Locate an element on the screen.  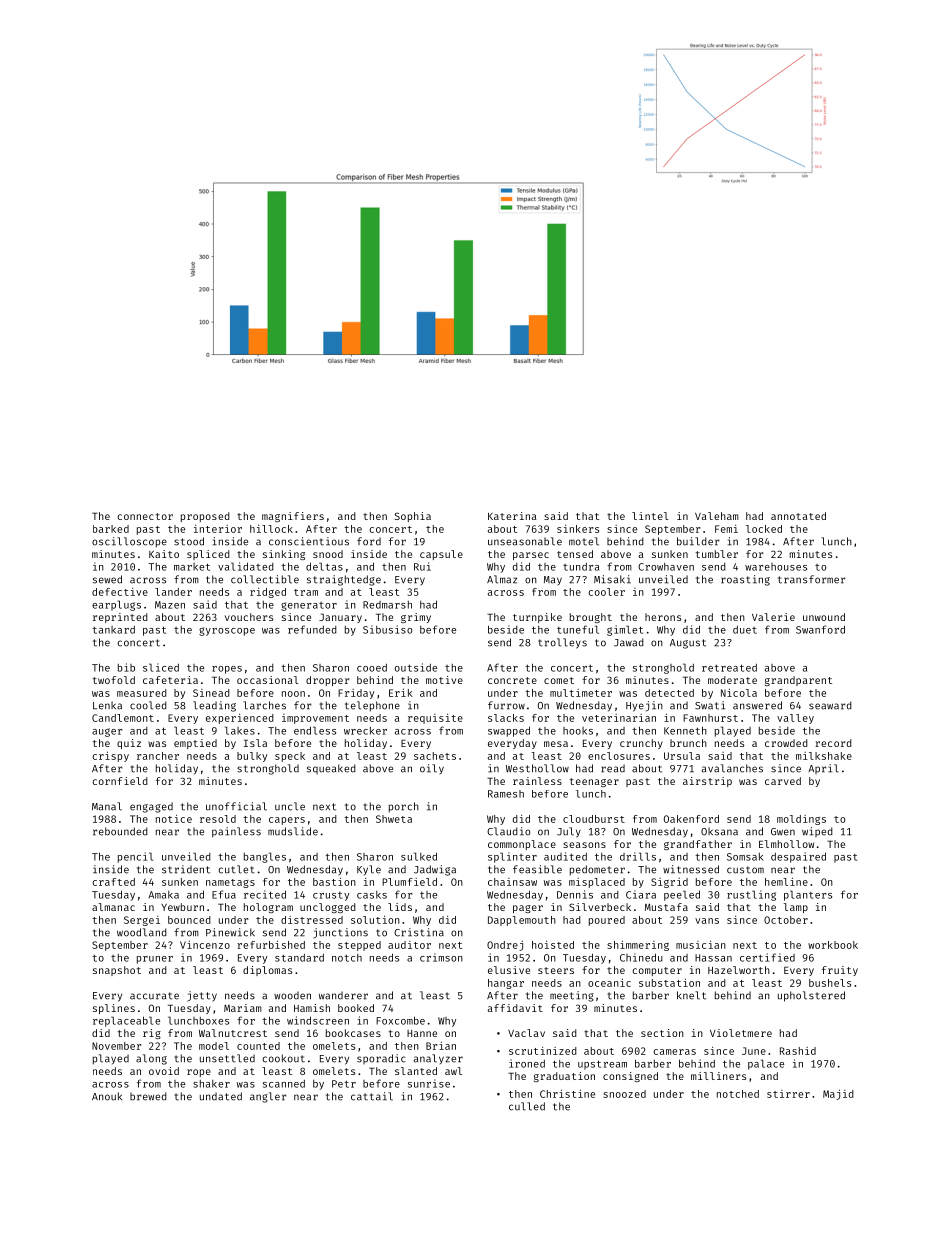
detected is located at coordinates (669, 693).
